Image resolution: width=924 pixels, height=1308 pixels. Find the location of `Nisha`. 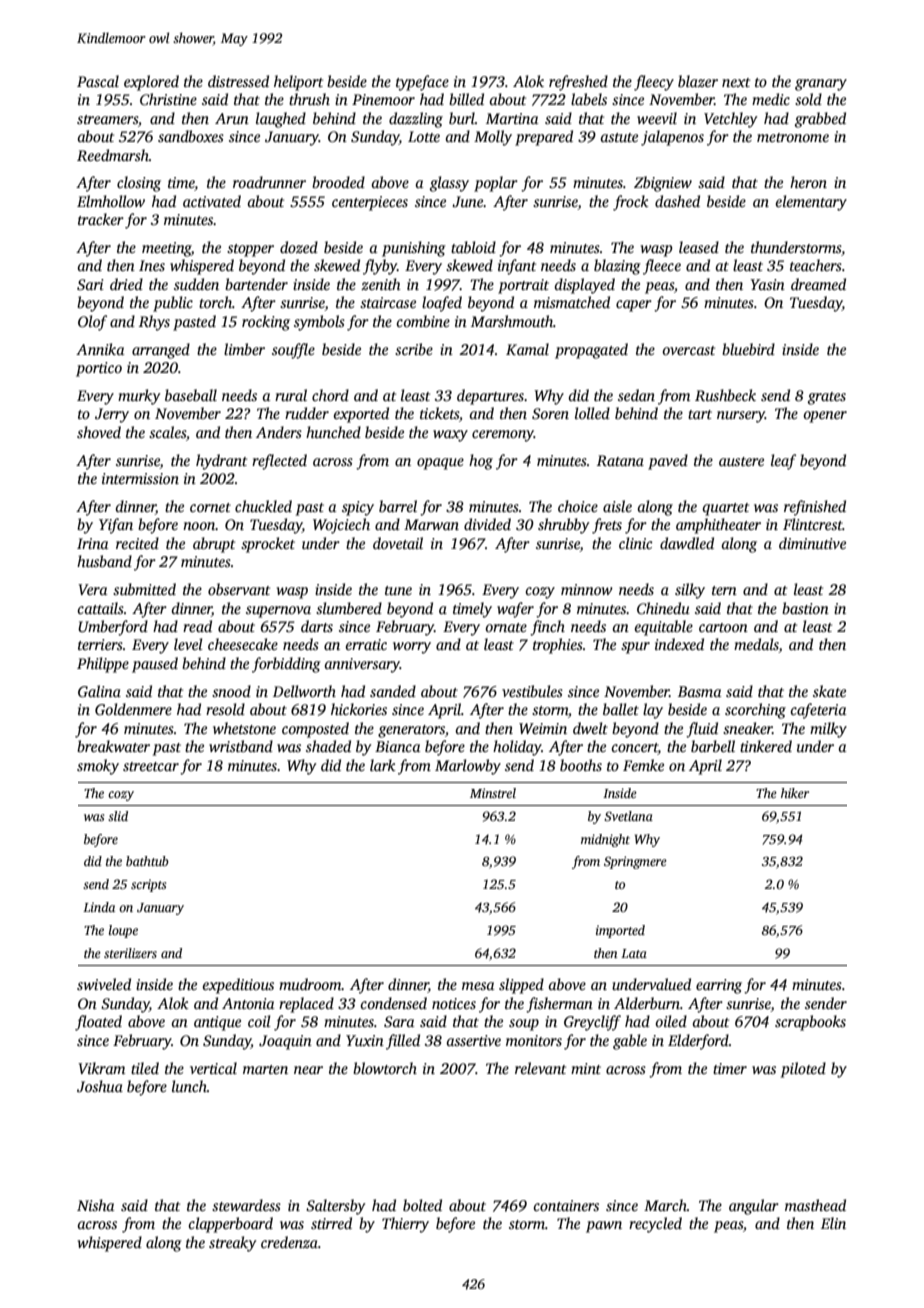

Nisha is located at coordinates (96, 1205).
